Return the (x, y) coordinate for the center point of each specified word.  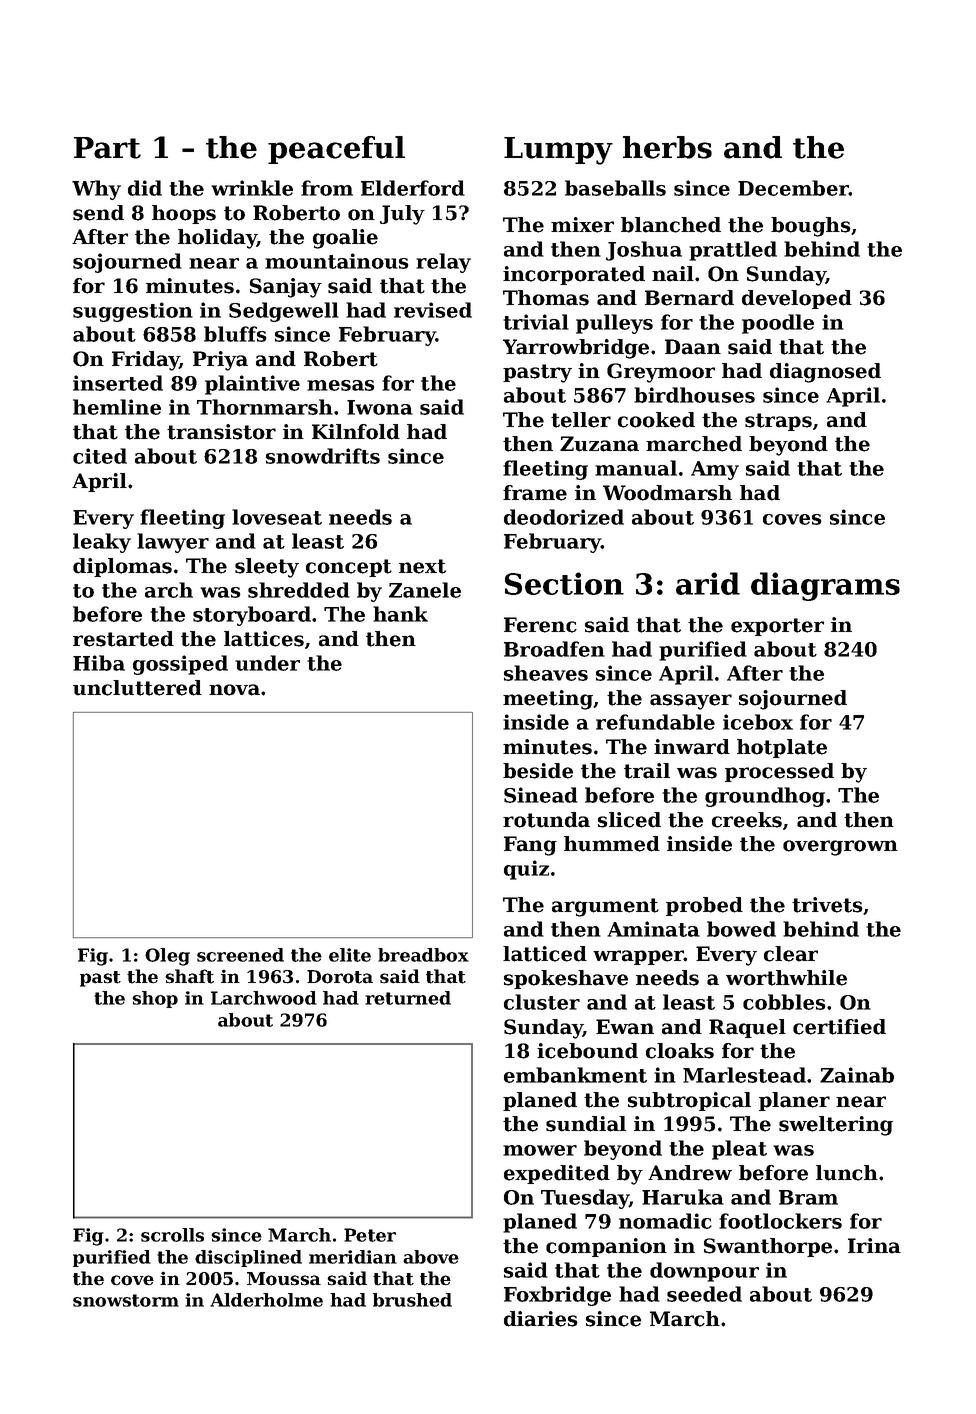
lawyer (173, 543)
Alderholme (266, 1300)
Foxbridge (557, 1296)
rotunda (546, 820)
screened (240, 955)
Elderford (413, 188)
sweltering (836, 1126)
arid (708, 583)
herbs (667, 147)
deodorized (564, 517)
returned (408, 998)
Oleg (167, 957)
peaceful (336, 150)
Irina (874, 1246)
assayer (691, 702)
